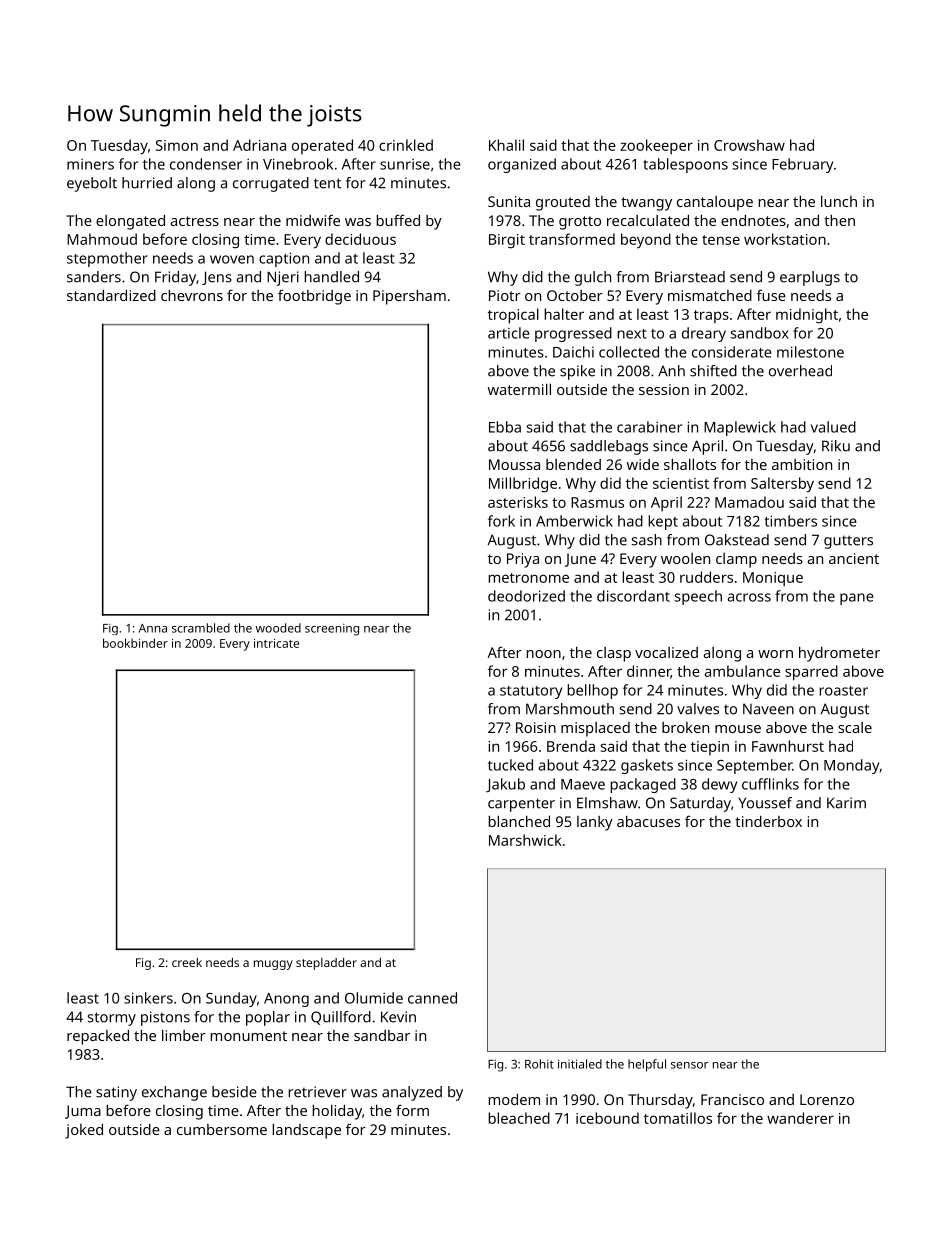  Describe the element at coordinates (593, 278) in the screenshot. I see `gulch` at that location.
